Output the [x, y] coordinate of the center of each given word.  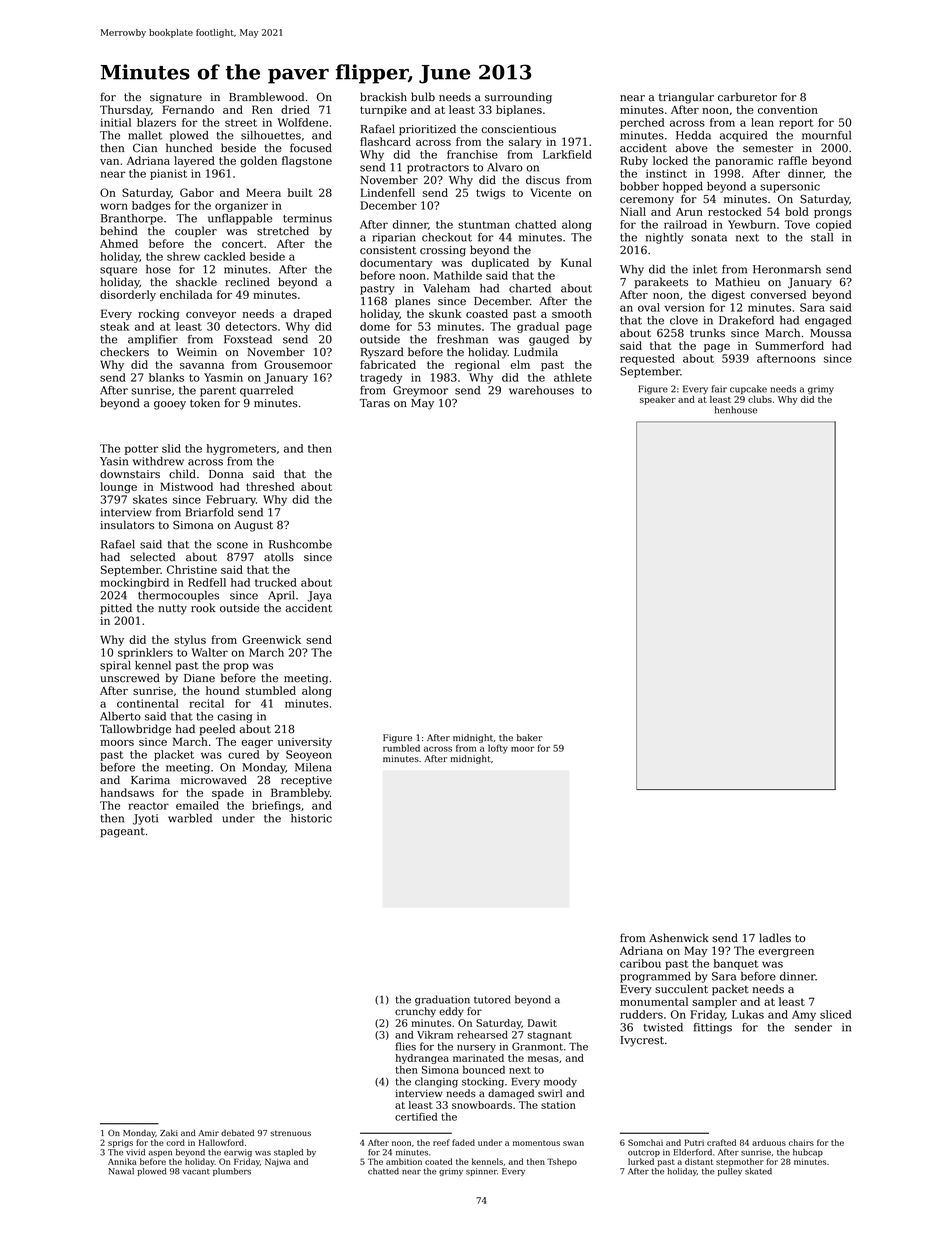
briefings [276, 806]
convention [788, 110]
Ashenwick [679, 938]
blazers [156, 122]
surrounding [518, 98]
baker [529, 737]
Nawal [121, 1171]
